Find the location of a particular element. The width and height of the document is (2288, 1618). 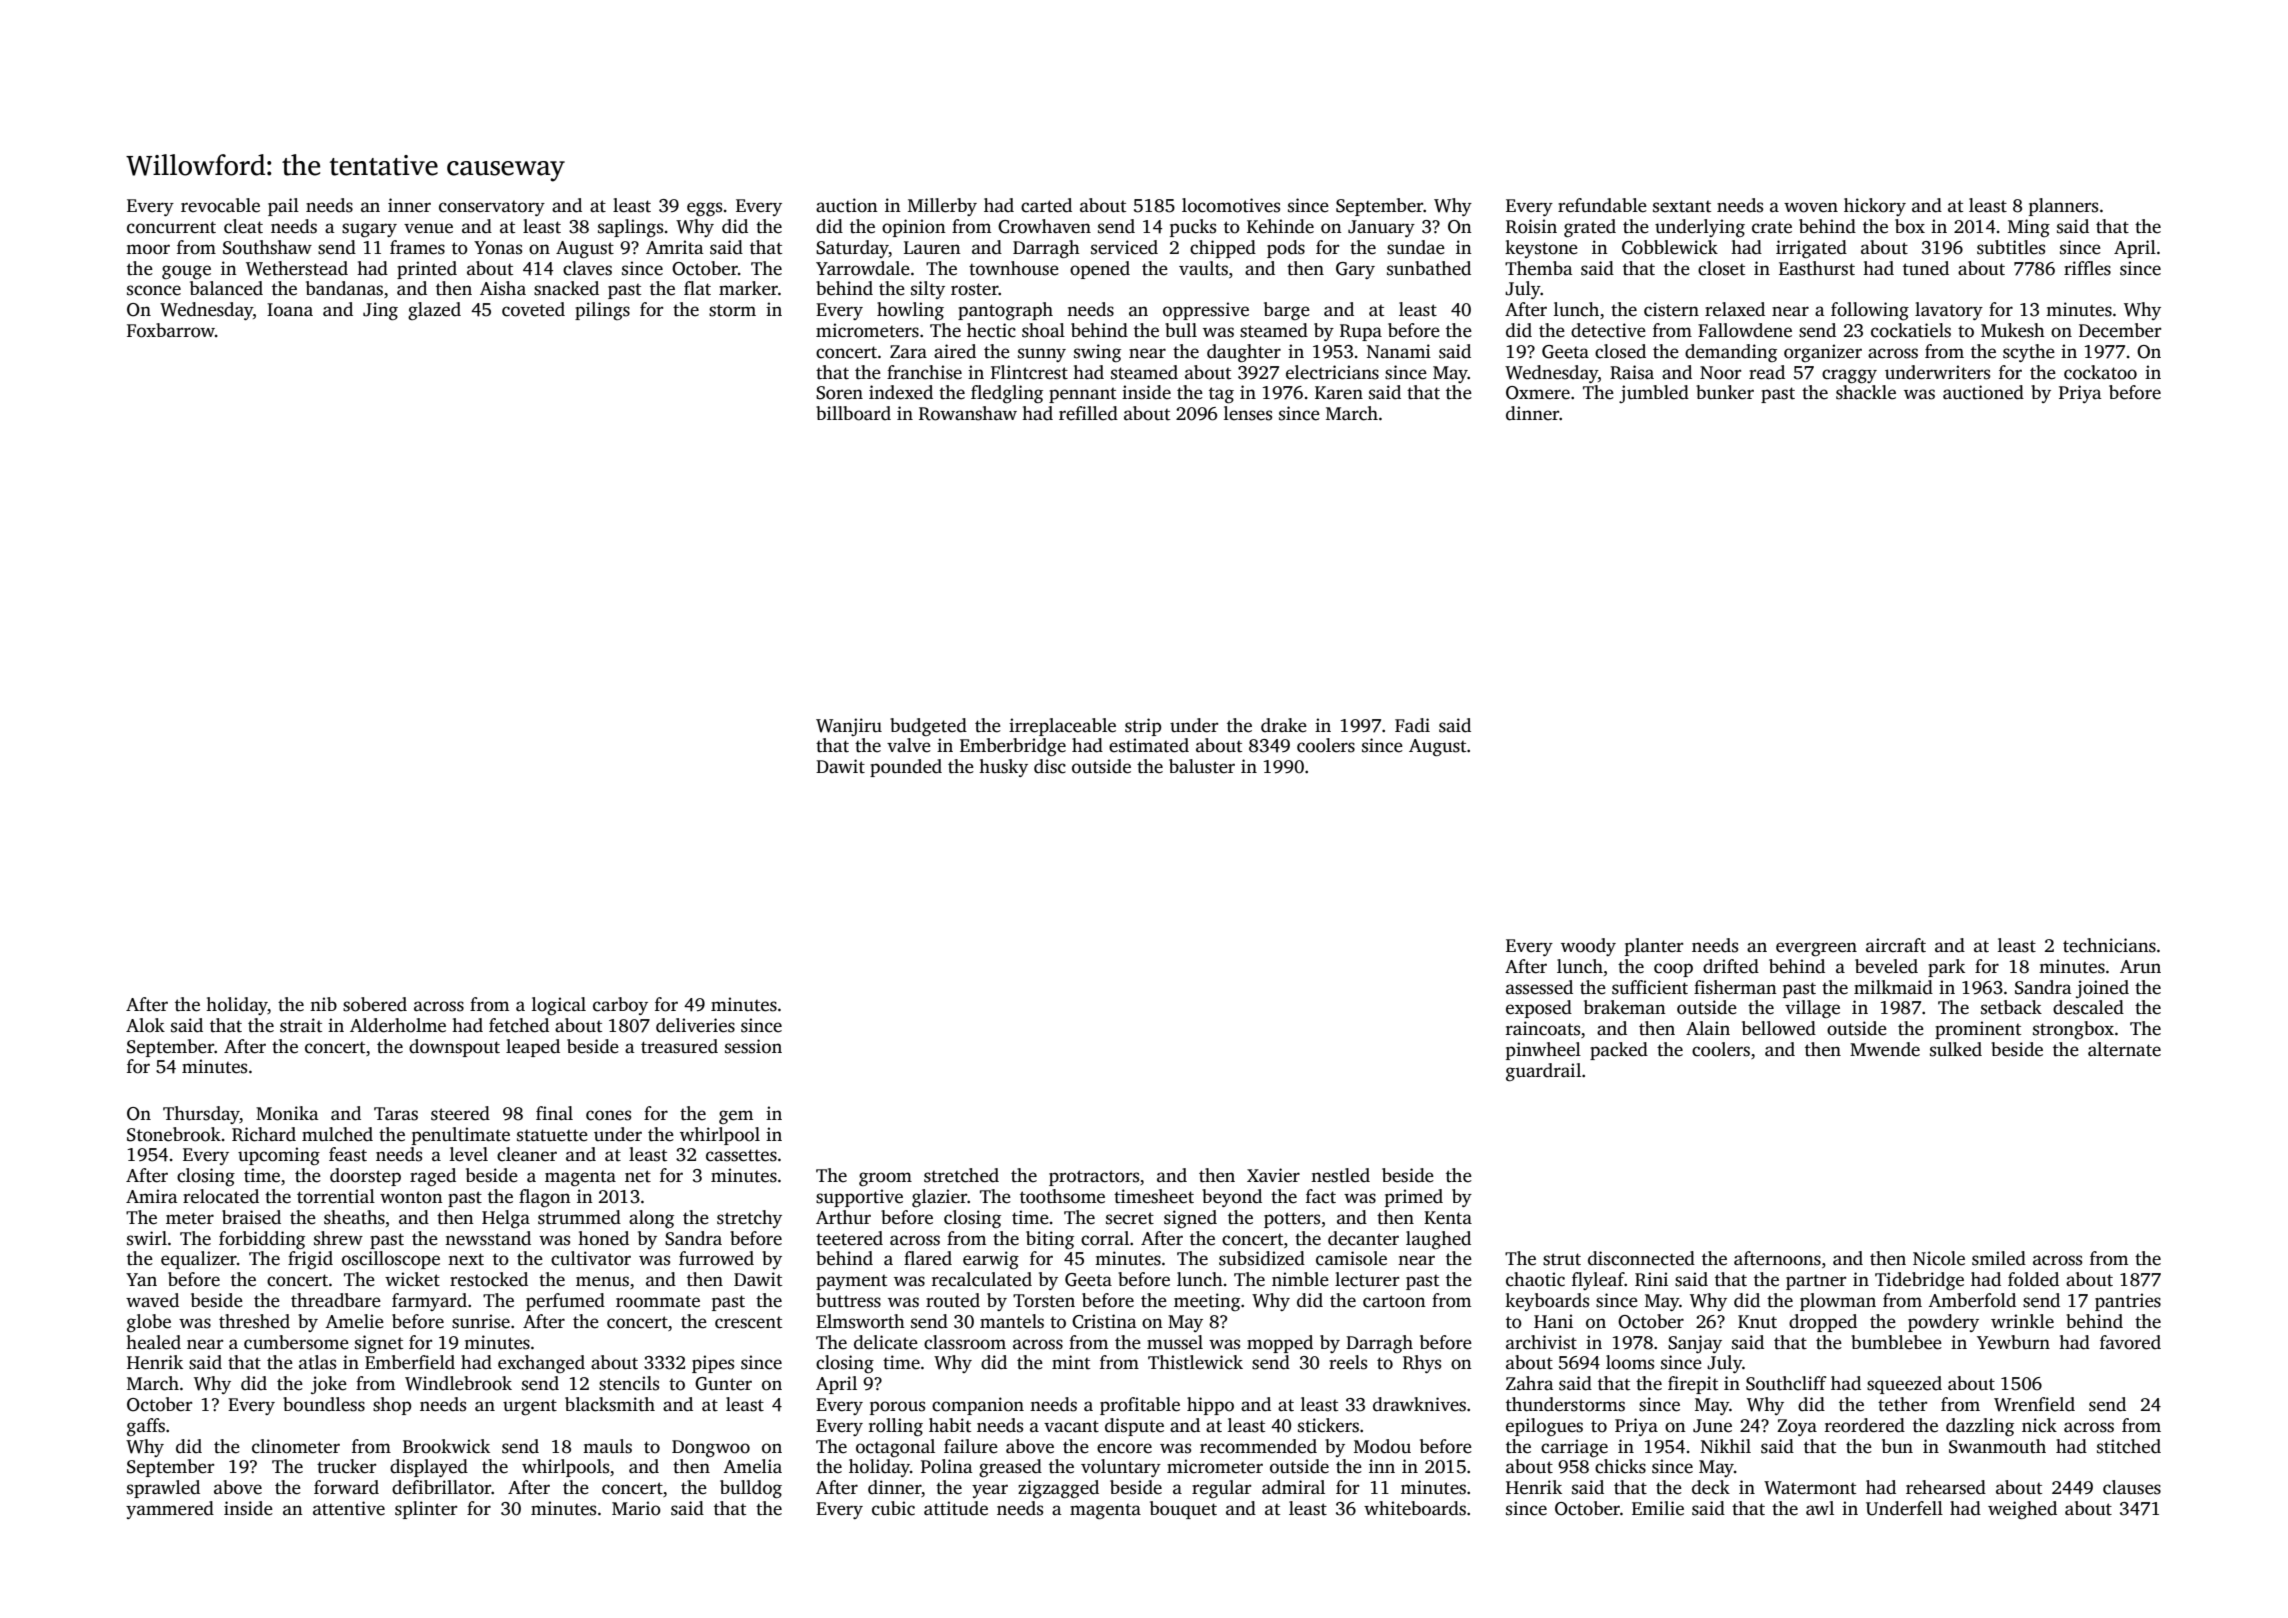

whiteboards is located at coordinates (1415, 1508).
